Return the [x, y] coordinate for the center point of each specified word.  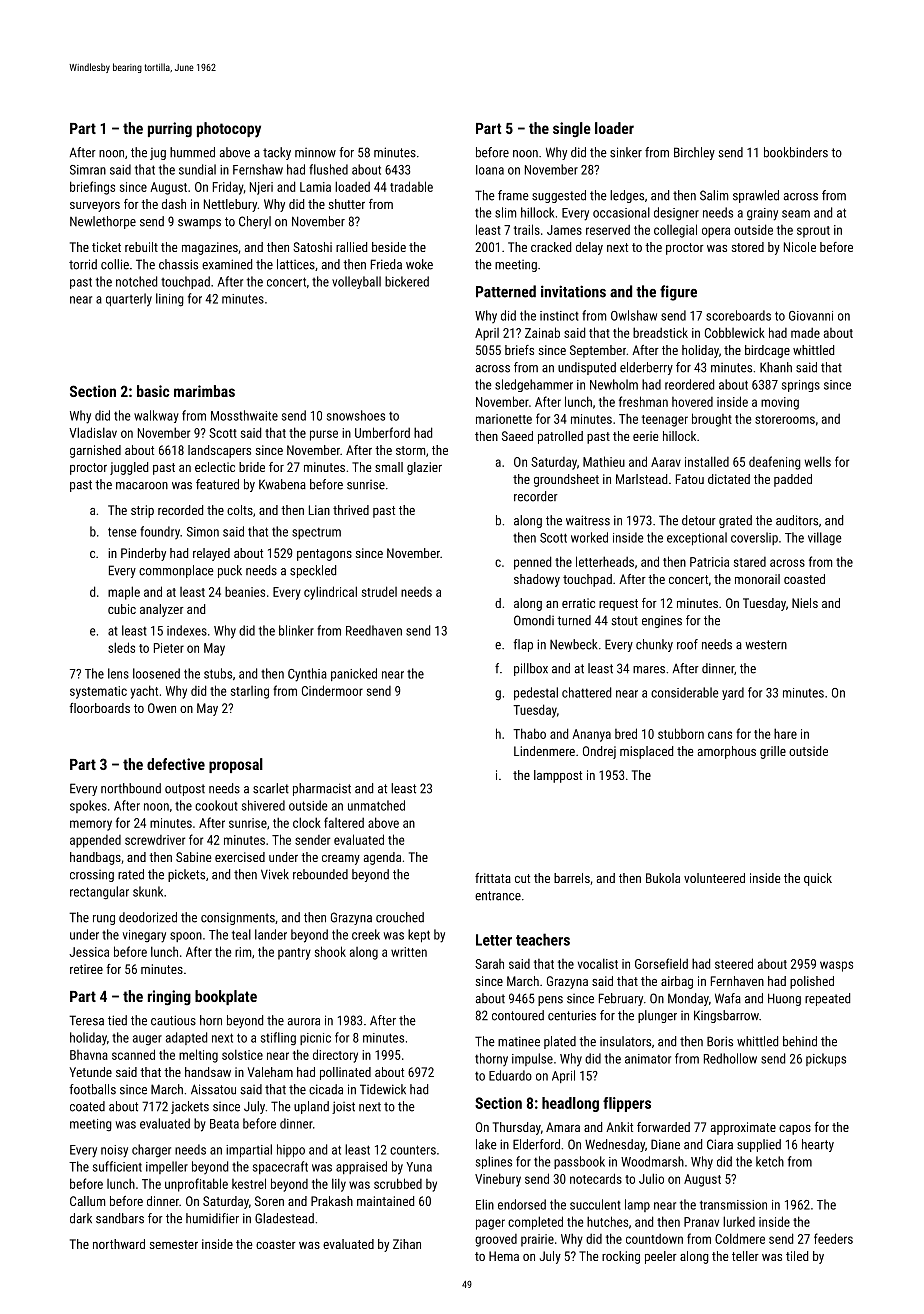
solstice [242, 1054]
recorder [536, 496]
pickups [826, 1059]
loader [614, 128]
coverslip [754, 538]
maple [124, 593]
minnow [315, 153]
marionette [504, 419]
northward [119, 1244]
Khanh [776, 367]
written [409, 952]
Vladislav [93, 432]
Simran [88, 170]
